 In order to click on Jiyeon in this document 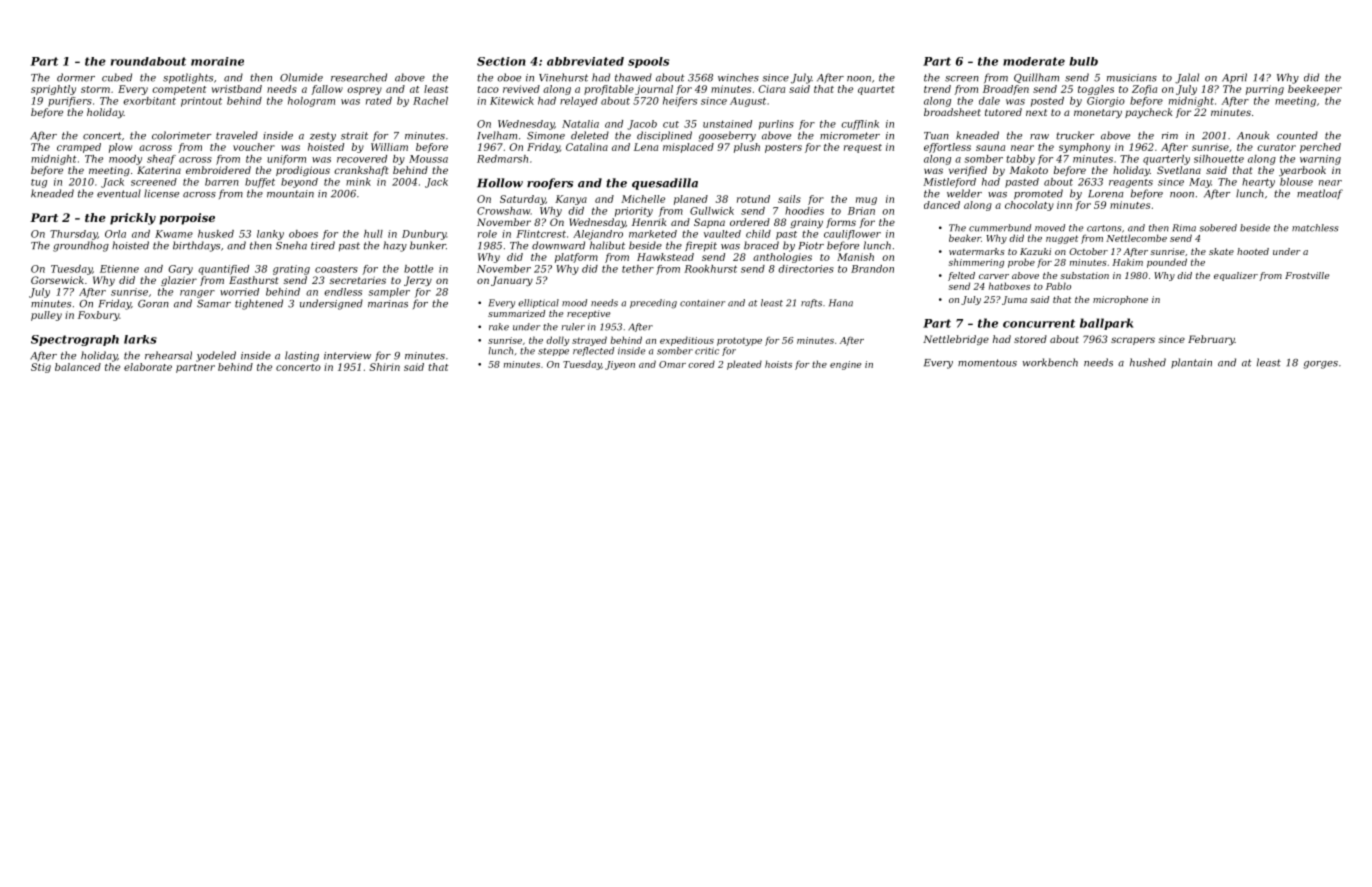, I will do `click(620, 365)`.
